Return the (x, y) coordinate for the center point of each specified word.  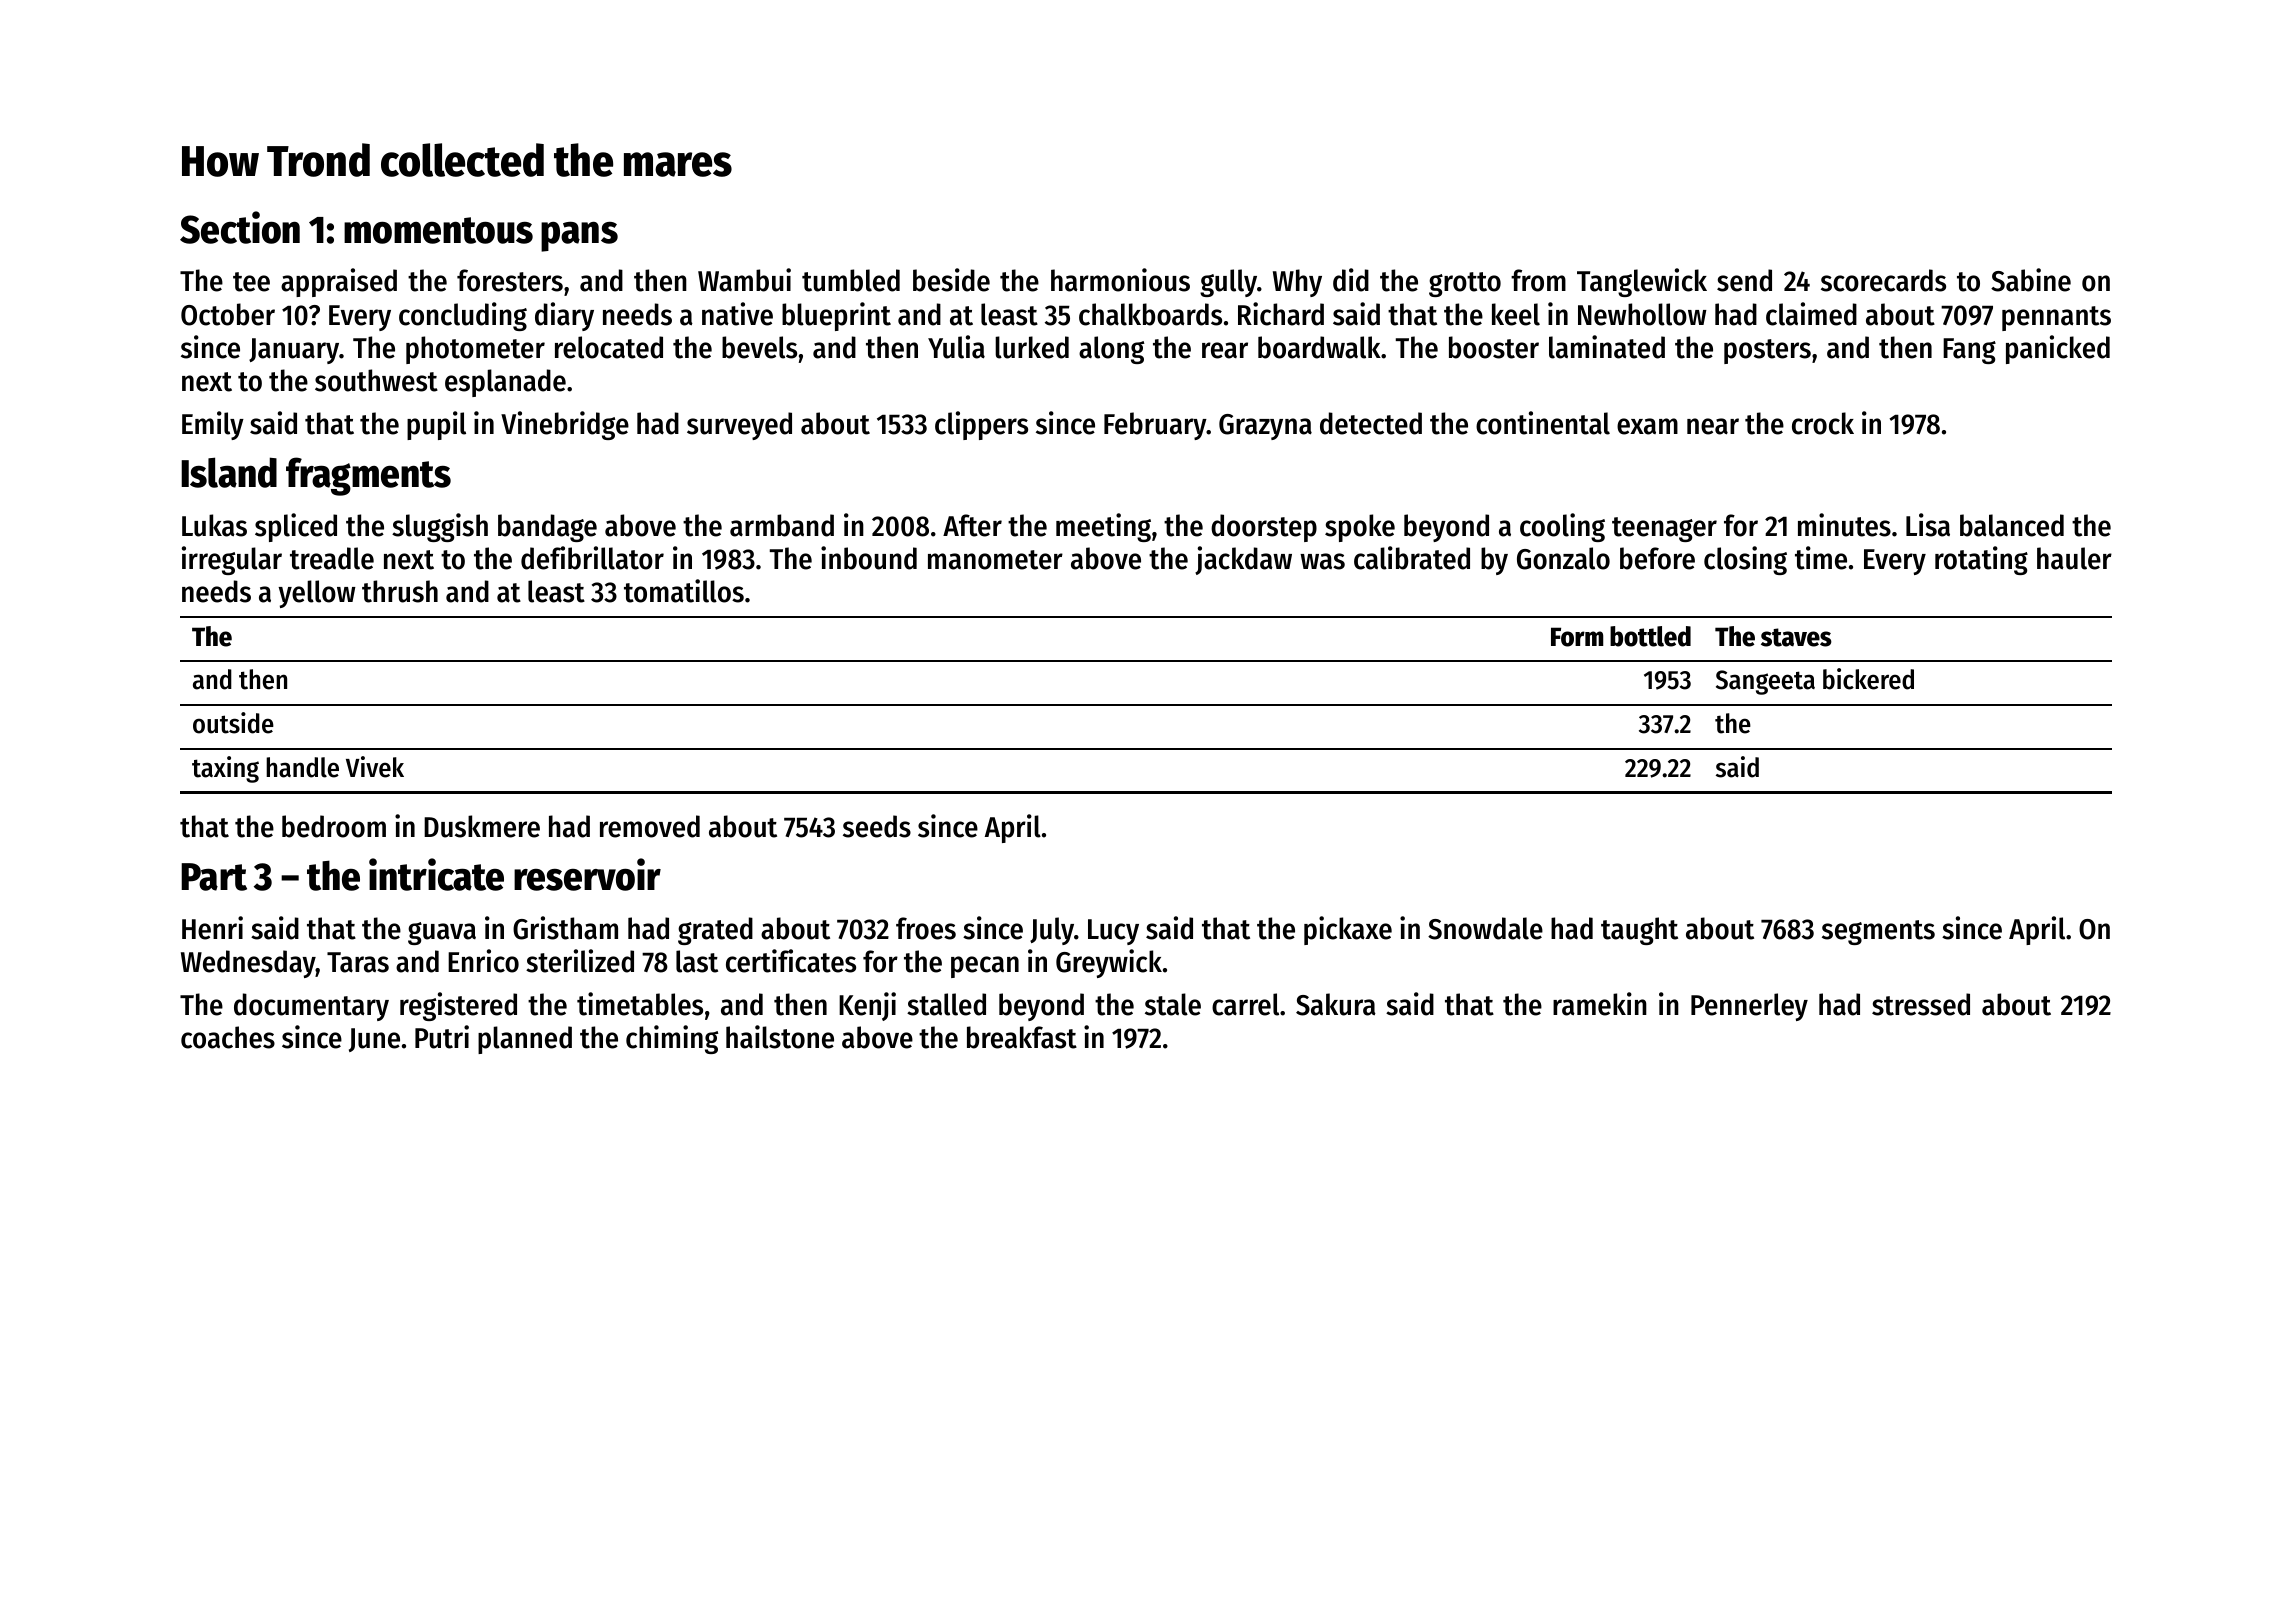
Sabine (2031, 280)
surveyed (739, 426)
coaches (228, 1037)
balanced (2012, 525)
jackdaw (1243, 560)
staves (1796, 637)
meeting (1103, 527)
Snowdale (1485, 928)
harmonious (1120, 280)
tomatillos (684, 591)
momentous (438, 230)
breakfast (1022, 1037)
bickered (1868, 679)
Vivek (375, 767)
